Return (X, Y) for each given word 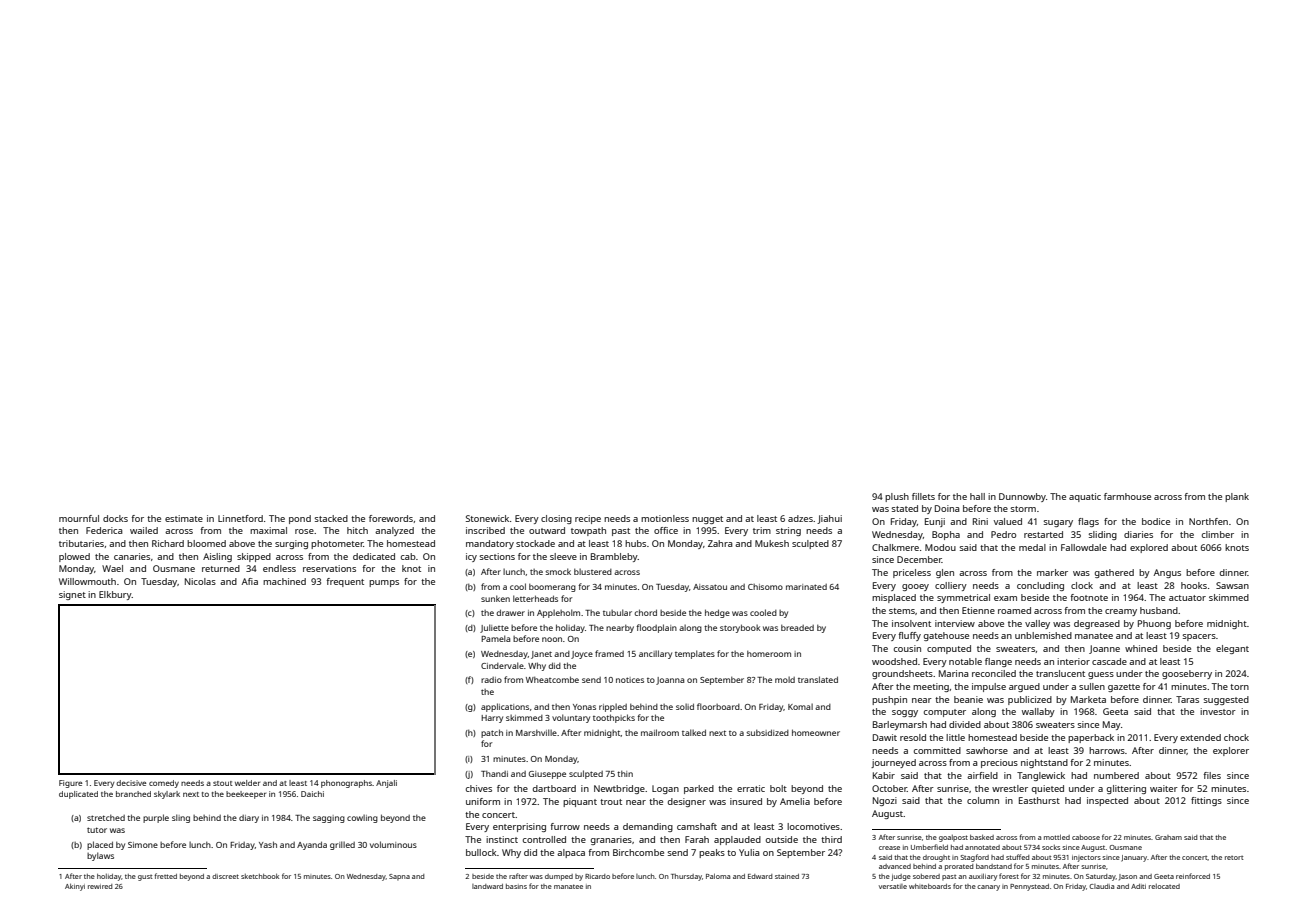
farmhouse (1127, 496)
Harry (492, 719)
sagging (329, 819)
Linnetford (240, 518)
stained (787, 876)
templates (695, 654)
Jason (1128, 877)
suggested (1226, 700)
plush (897, 497)
